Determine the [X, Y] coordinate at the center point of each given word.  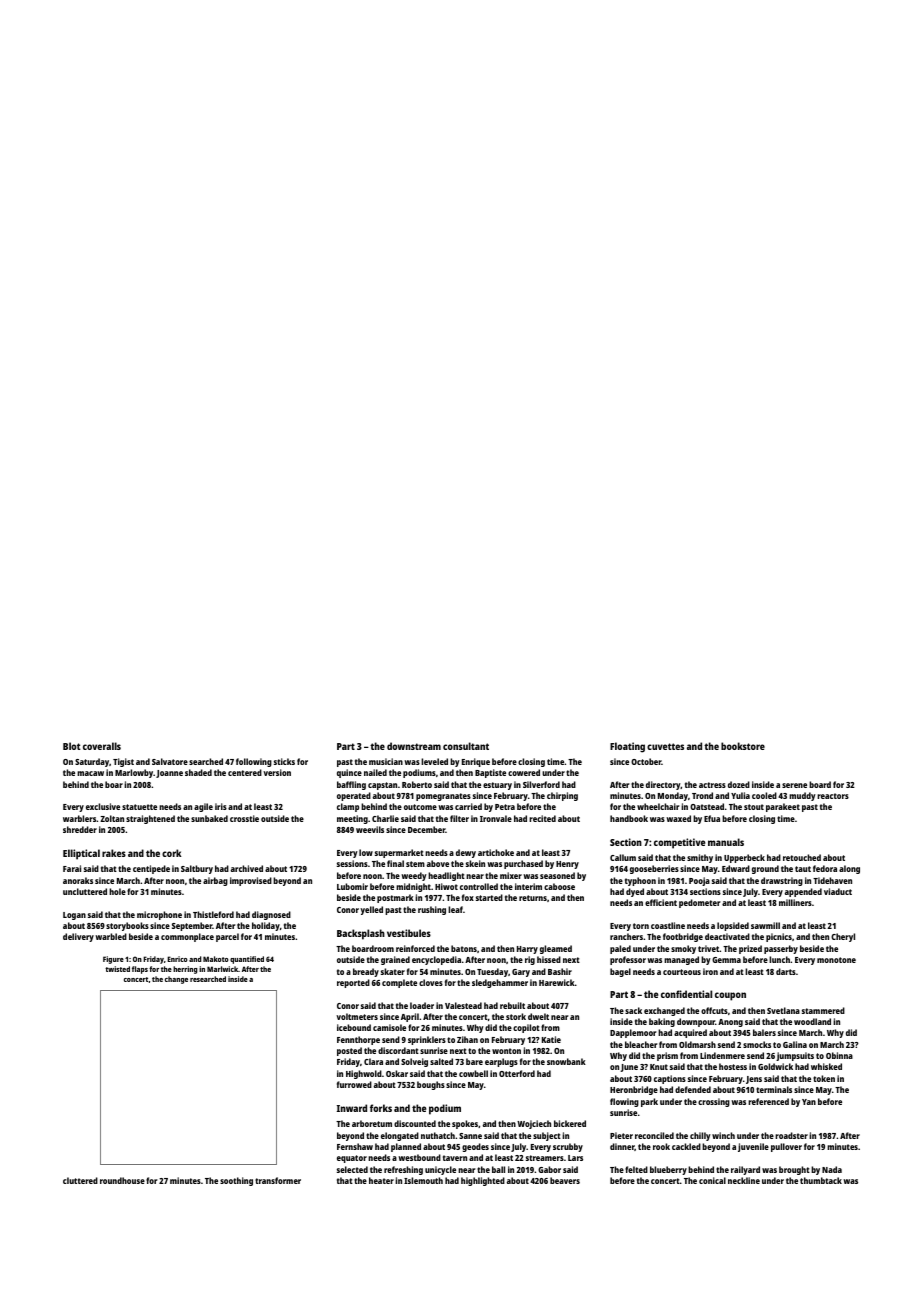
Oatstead [707, 806]
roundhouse [122, 1180]
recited [542, 818]
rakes [114, 853]
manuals [726, 842]
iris [221, 806]
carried [468, 806]
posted [349, 1051]
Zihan [467, 1039]
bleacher [641, 1044]
